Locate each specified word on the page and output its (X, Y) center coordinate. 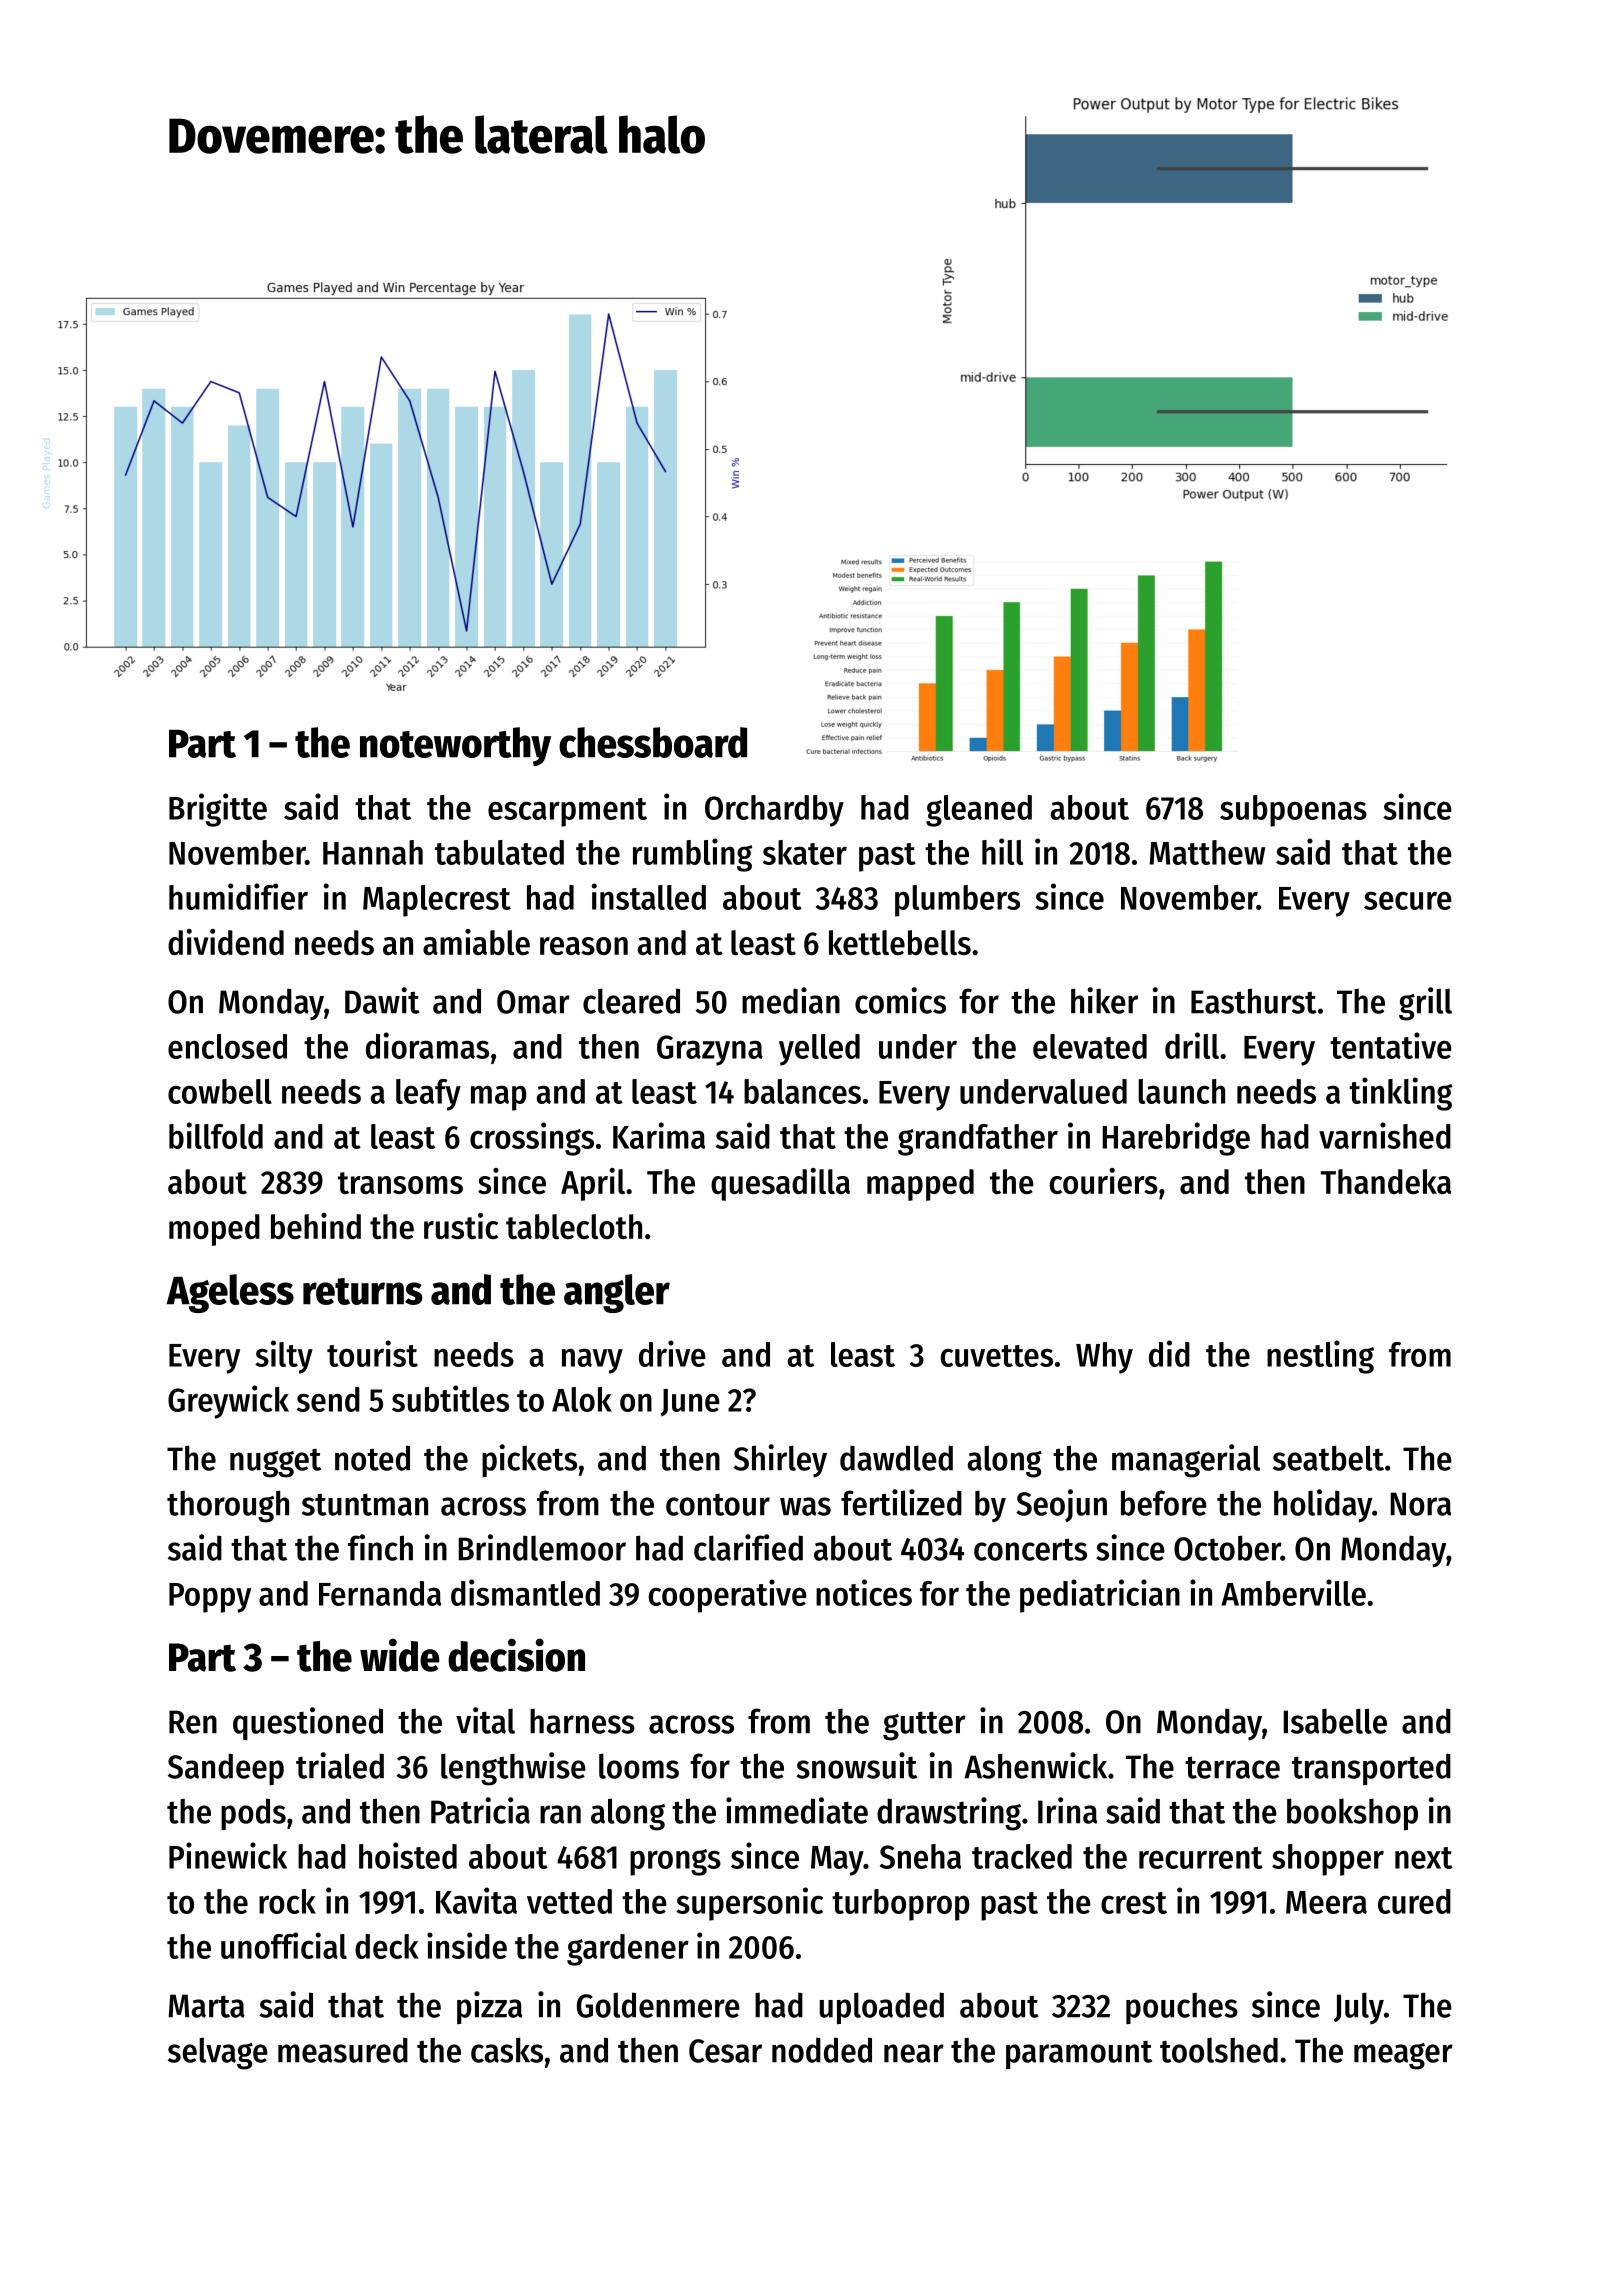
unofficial (284, 1945)
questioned (308, 1724)
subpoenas (1293, 811)
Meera (1326, 1902)
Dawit (382, 1000)
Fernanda (380, 1593)
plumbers (957, 901)
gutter (924, 1726)
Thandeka (1386, 1181)
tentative (1391, 1045)
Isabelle (1335, 1721)
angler (617, 1293)
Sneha (920, 1856)
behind (316, 1226)
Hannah (373, 852)
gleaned (979, 811)
